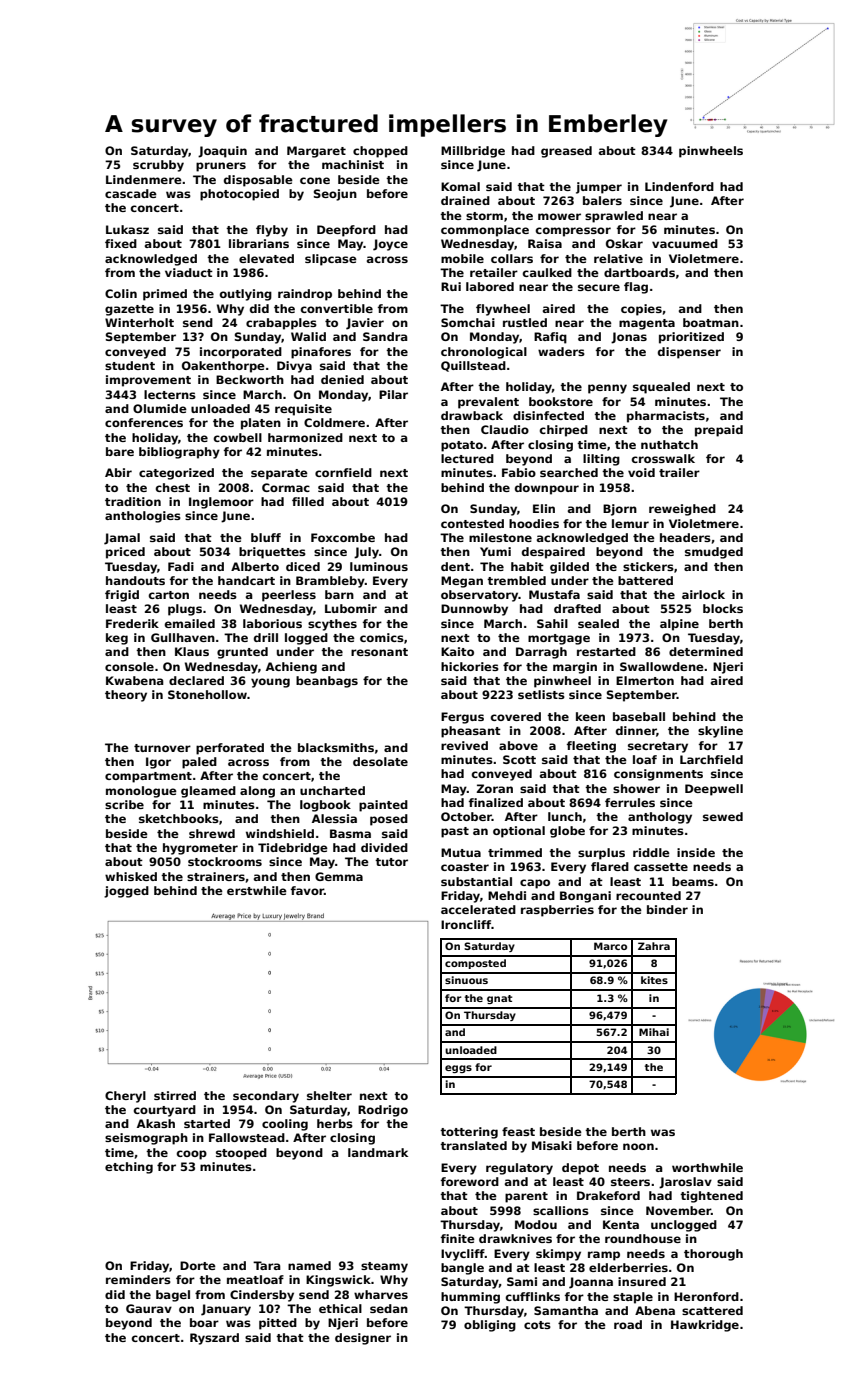 The image size is (849, 1400). What do you see at coordinates (329, 1095) in the screenshot?
I see `shelter` at bounding box center [329, 1095].
